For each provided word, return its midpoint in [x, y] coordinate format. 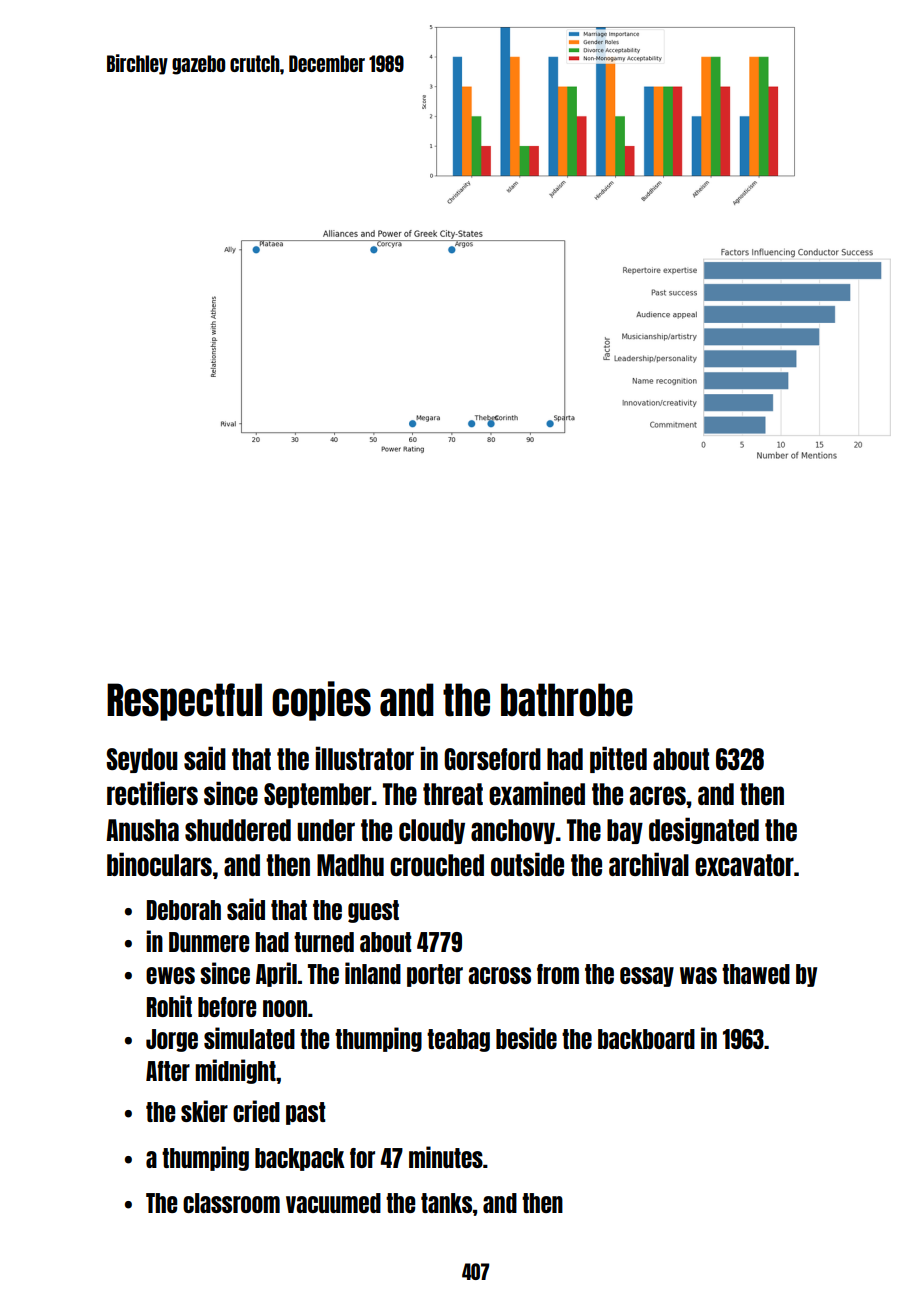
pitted [618, 759]
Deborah [184, 910]
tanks [446, 1203]
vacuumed [333, 1203]
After [168, 1071]
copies [321, 701]
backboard [646, 1039]
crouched [437, 865]
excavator [744, 865]
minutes [446, 1157]
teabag [458, 1040]
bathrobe [567, 700]
